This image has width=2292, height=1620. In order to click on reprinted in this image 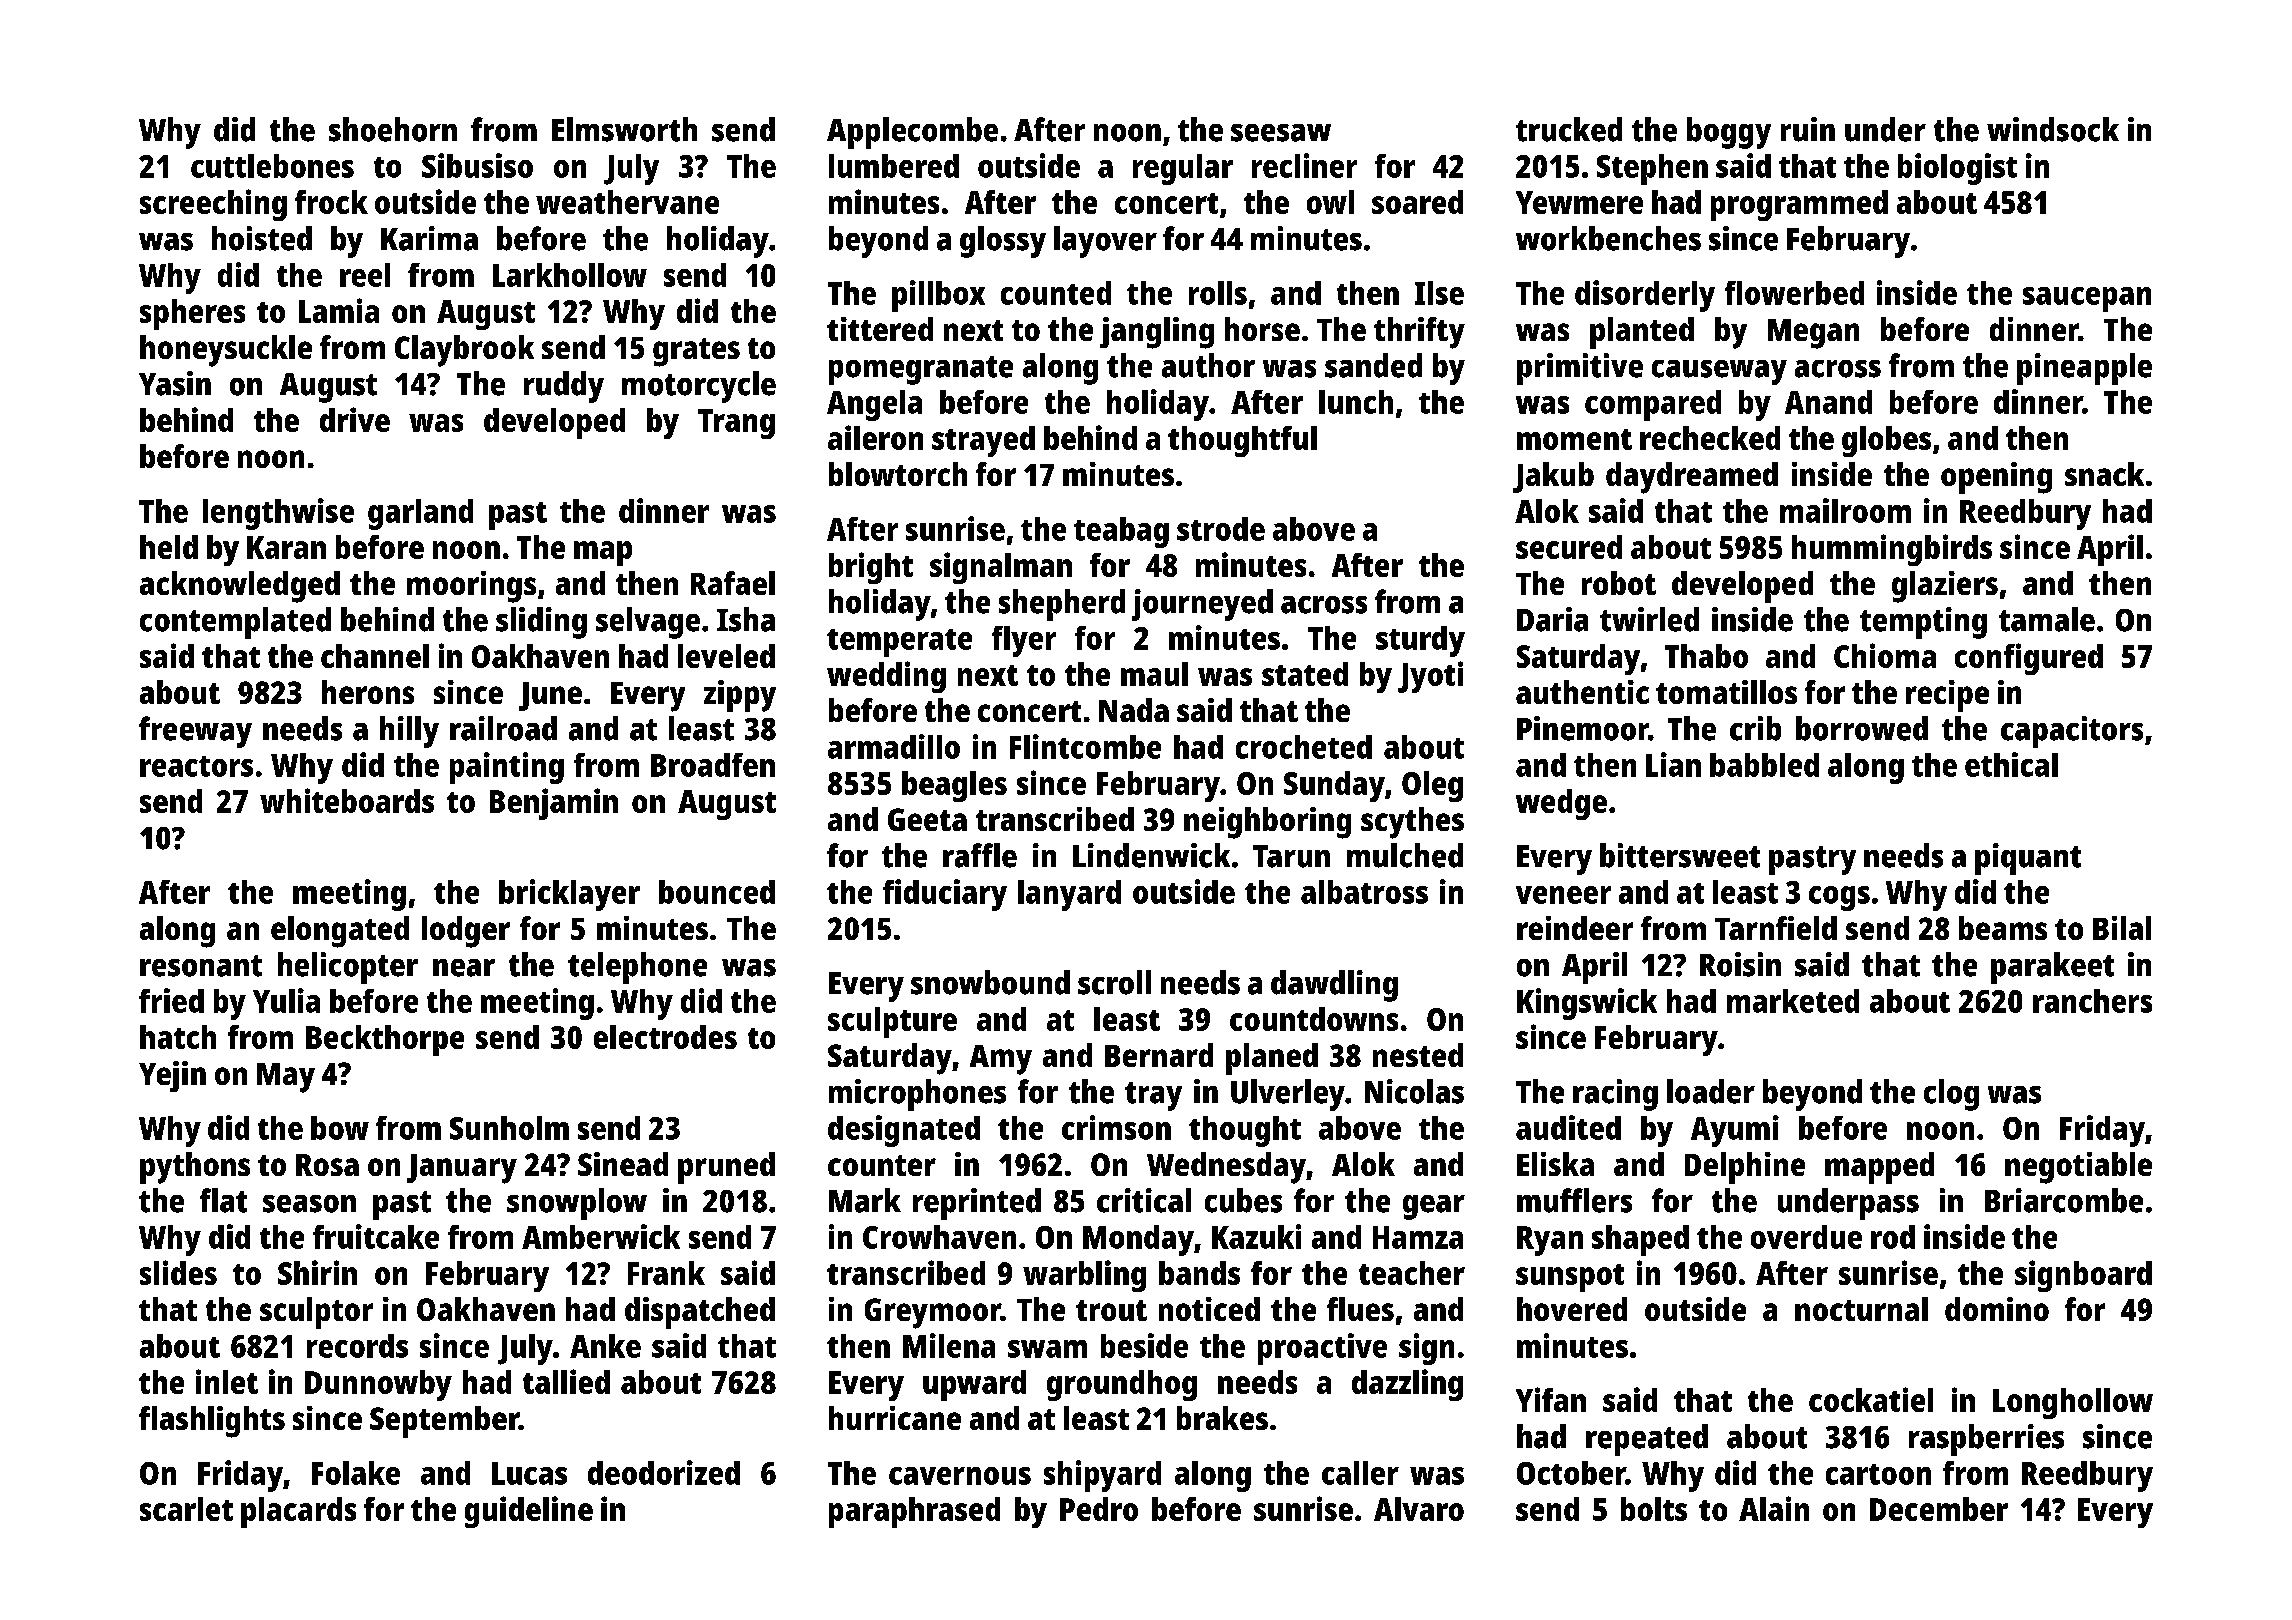, I will do `click(977, 1204)`.
